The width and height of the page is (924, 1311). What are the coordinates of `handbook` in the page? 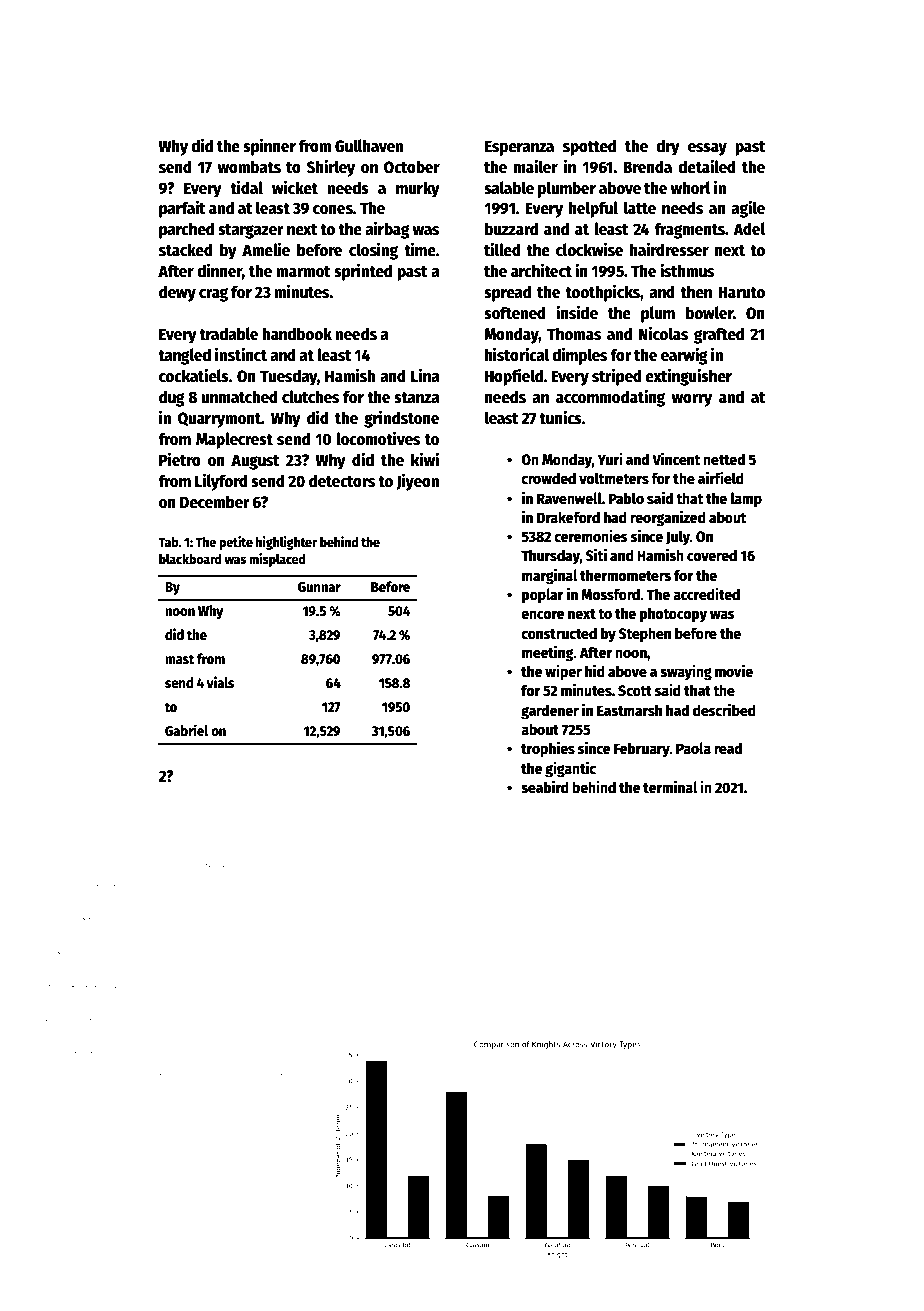 It's located at (297, 334).
